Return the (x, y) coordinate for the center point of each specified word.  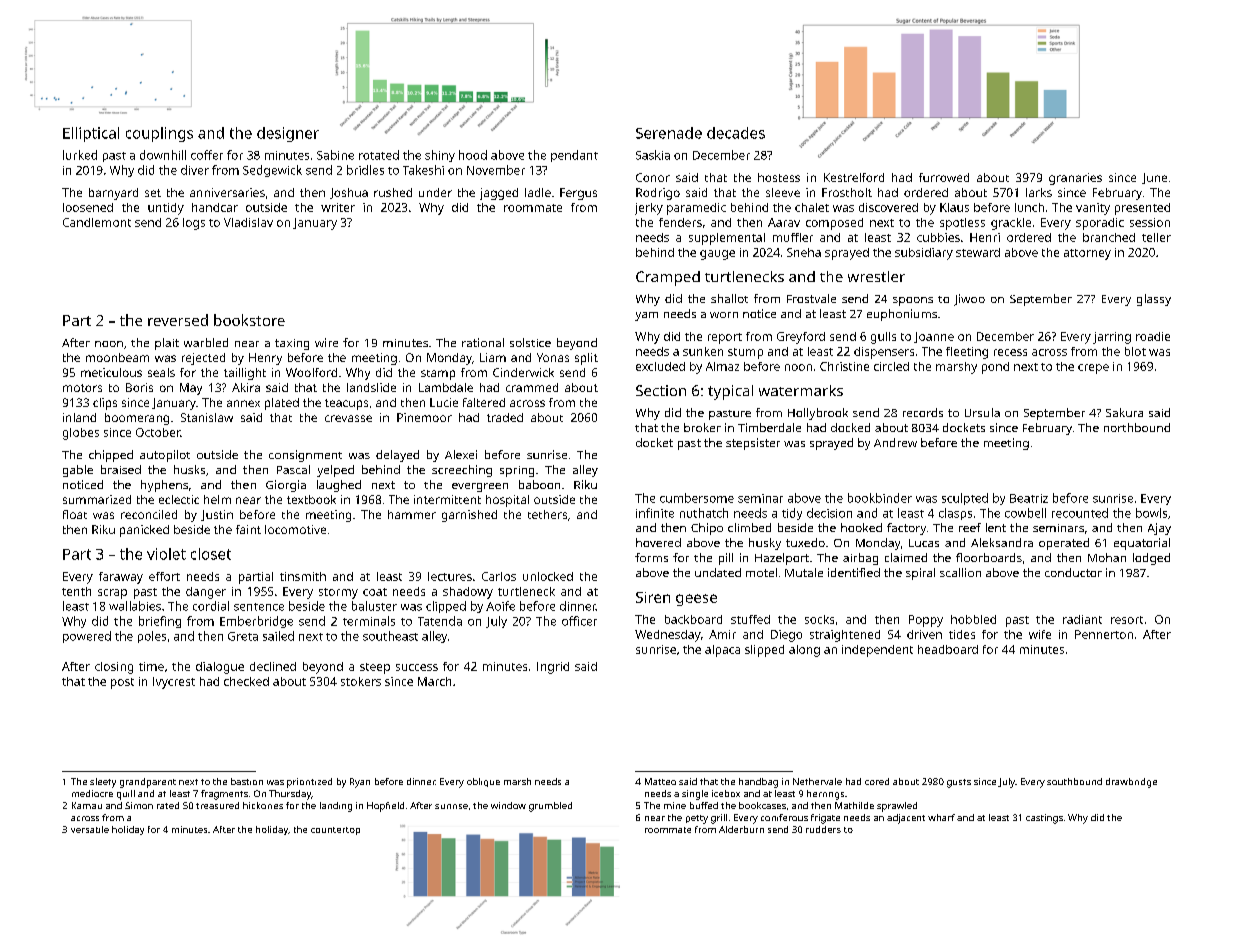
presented (1142, 209)
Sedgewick (272, 171)
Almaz (722, 366)
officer (579, 621)
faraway (121, 578)
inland (79, 417)
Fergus (578, 194)
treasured (217, 805)
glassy (1154, 300)
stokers (361, 681)
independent (877, 651)
